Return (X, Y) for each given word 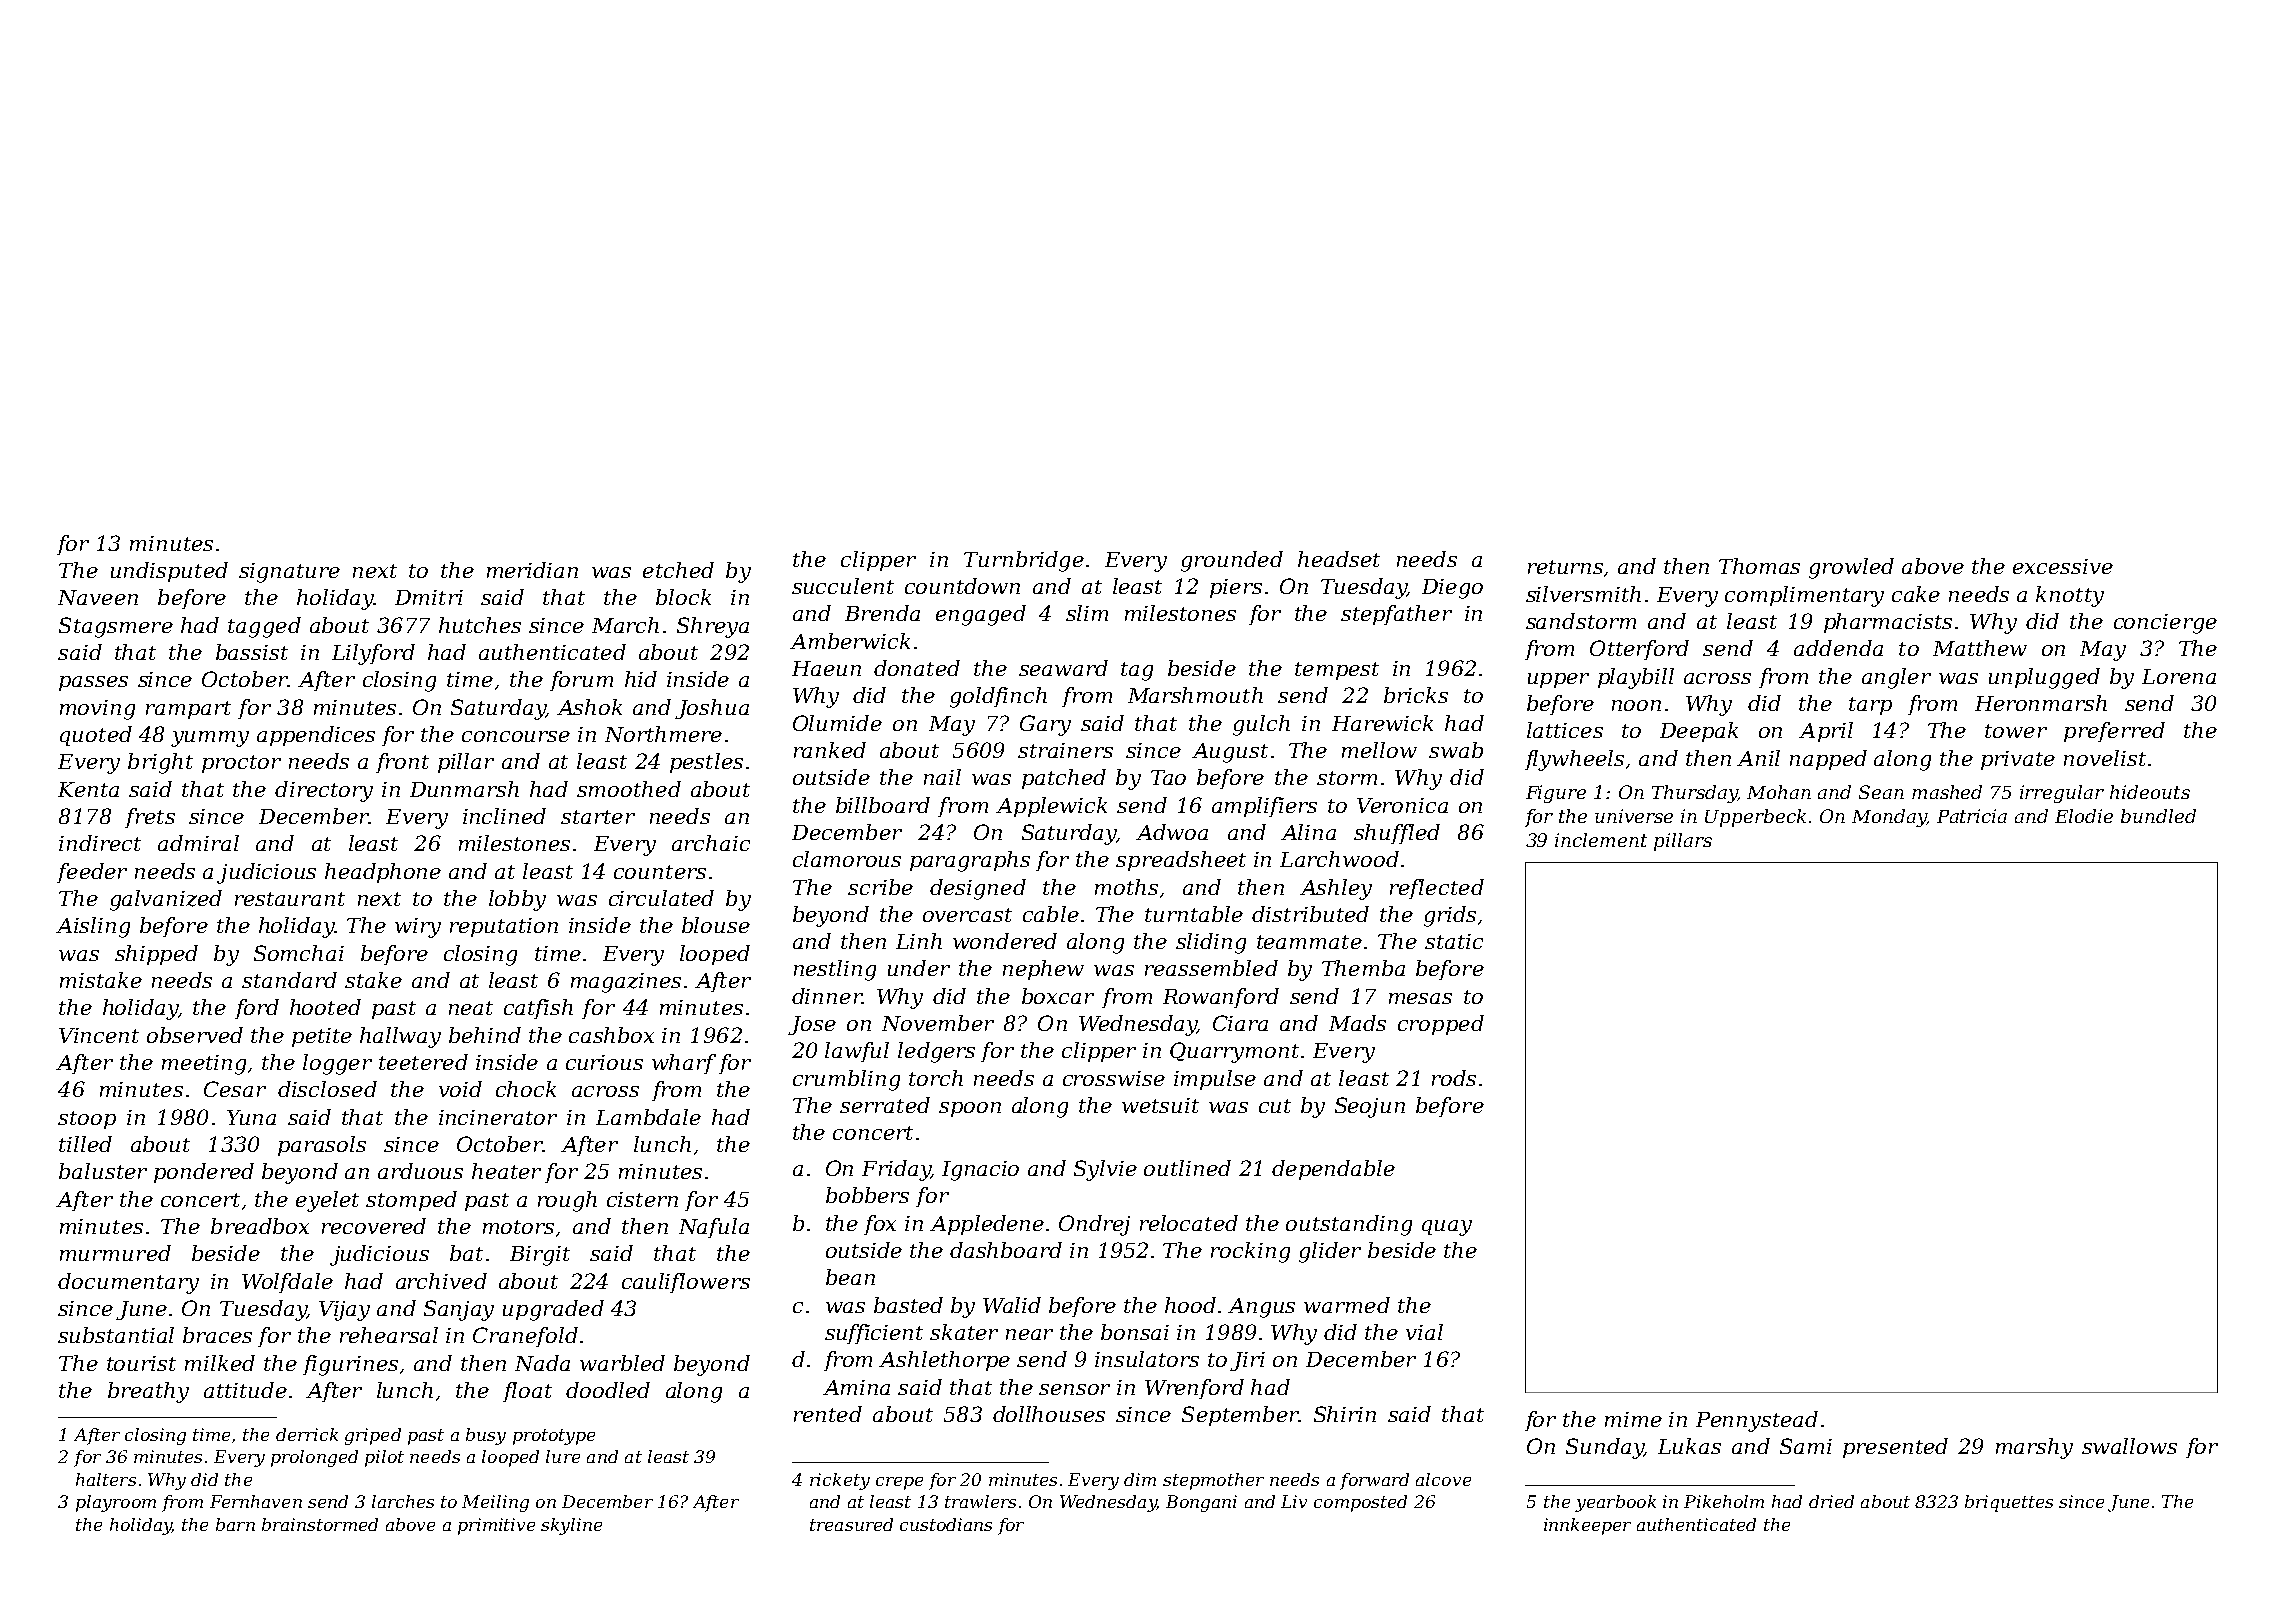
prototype (554, 1437)
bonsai (1135, 1332)
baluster (103, 1171)
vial (1424, 1332)
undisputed (169, 572)
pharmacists (1888, 623)
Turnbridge (1024, 561)
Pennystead (1757, 1421)
